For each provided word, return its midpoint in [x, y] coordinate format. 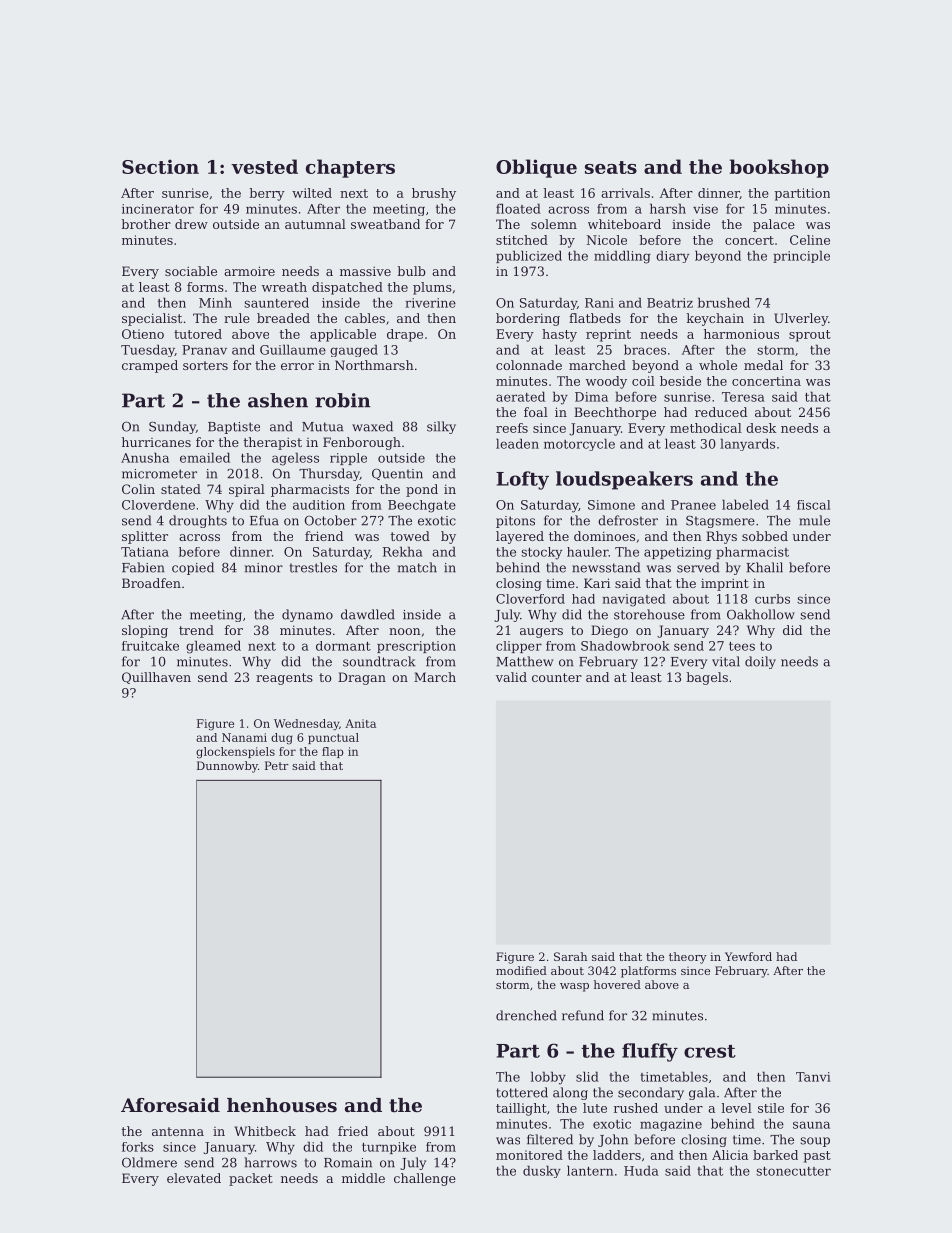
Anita [360, 723]
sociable [191, 271]
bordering [528, 319]
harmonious [741, 334]
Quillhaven [156, 678]
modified [521, 970]
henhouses [282, 1105]
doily [760, 662]
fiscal [813, 505]
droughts [198, 521]
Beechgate [422, 506]
